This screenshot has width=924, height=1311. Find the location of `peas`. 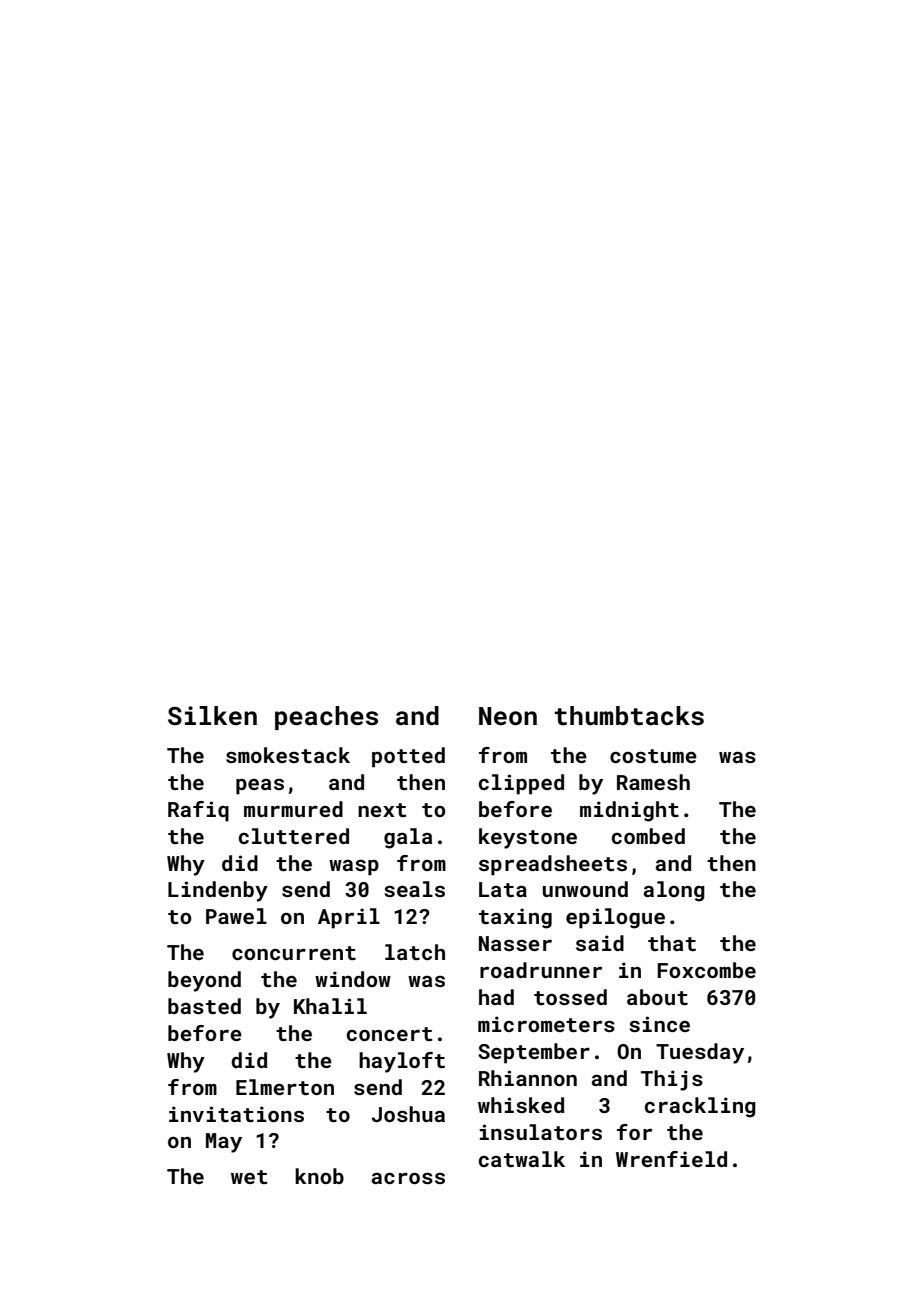

peas is located at coordinates (260, 787).
